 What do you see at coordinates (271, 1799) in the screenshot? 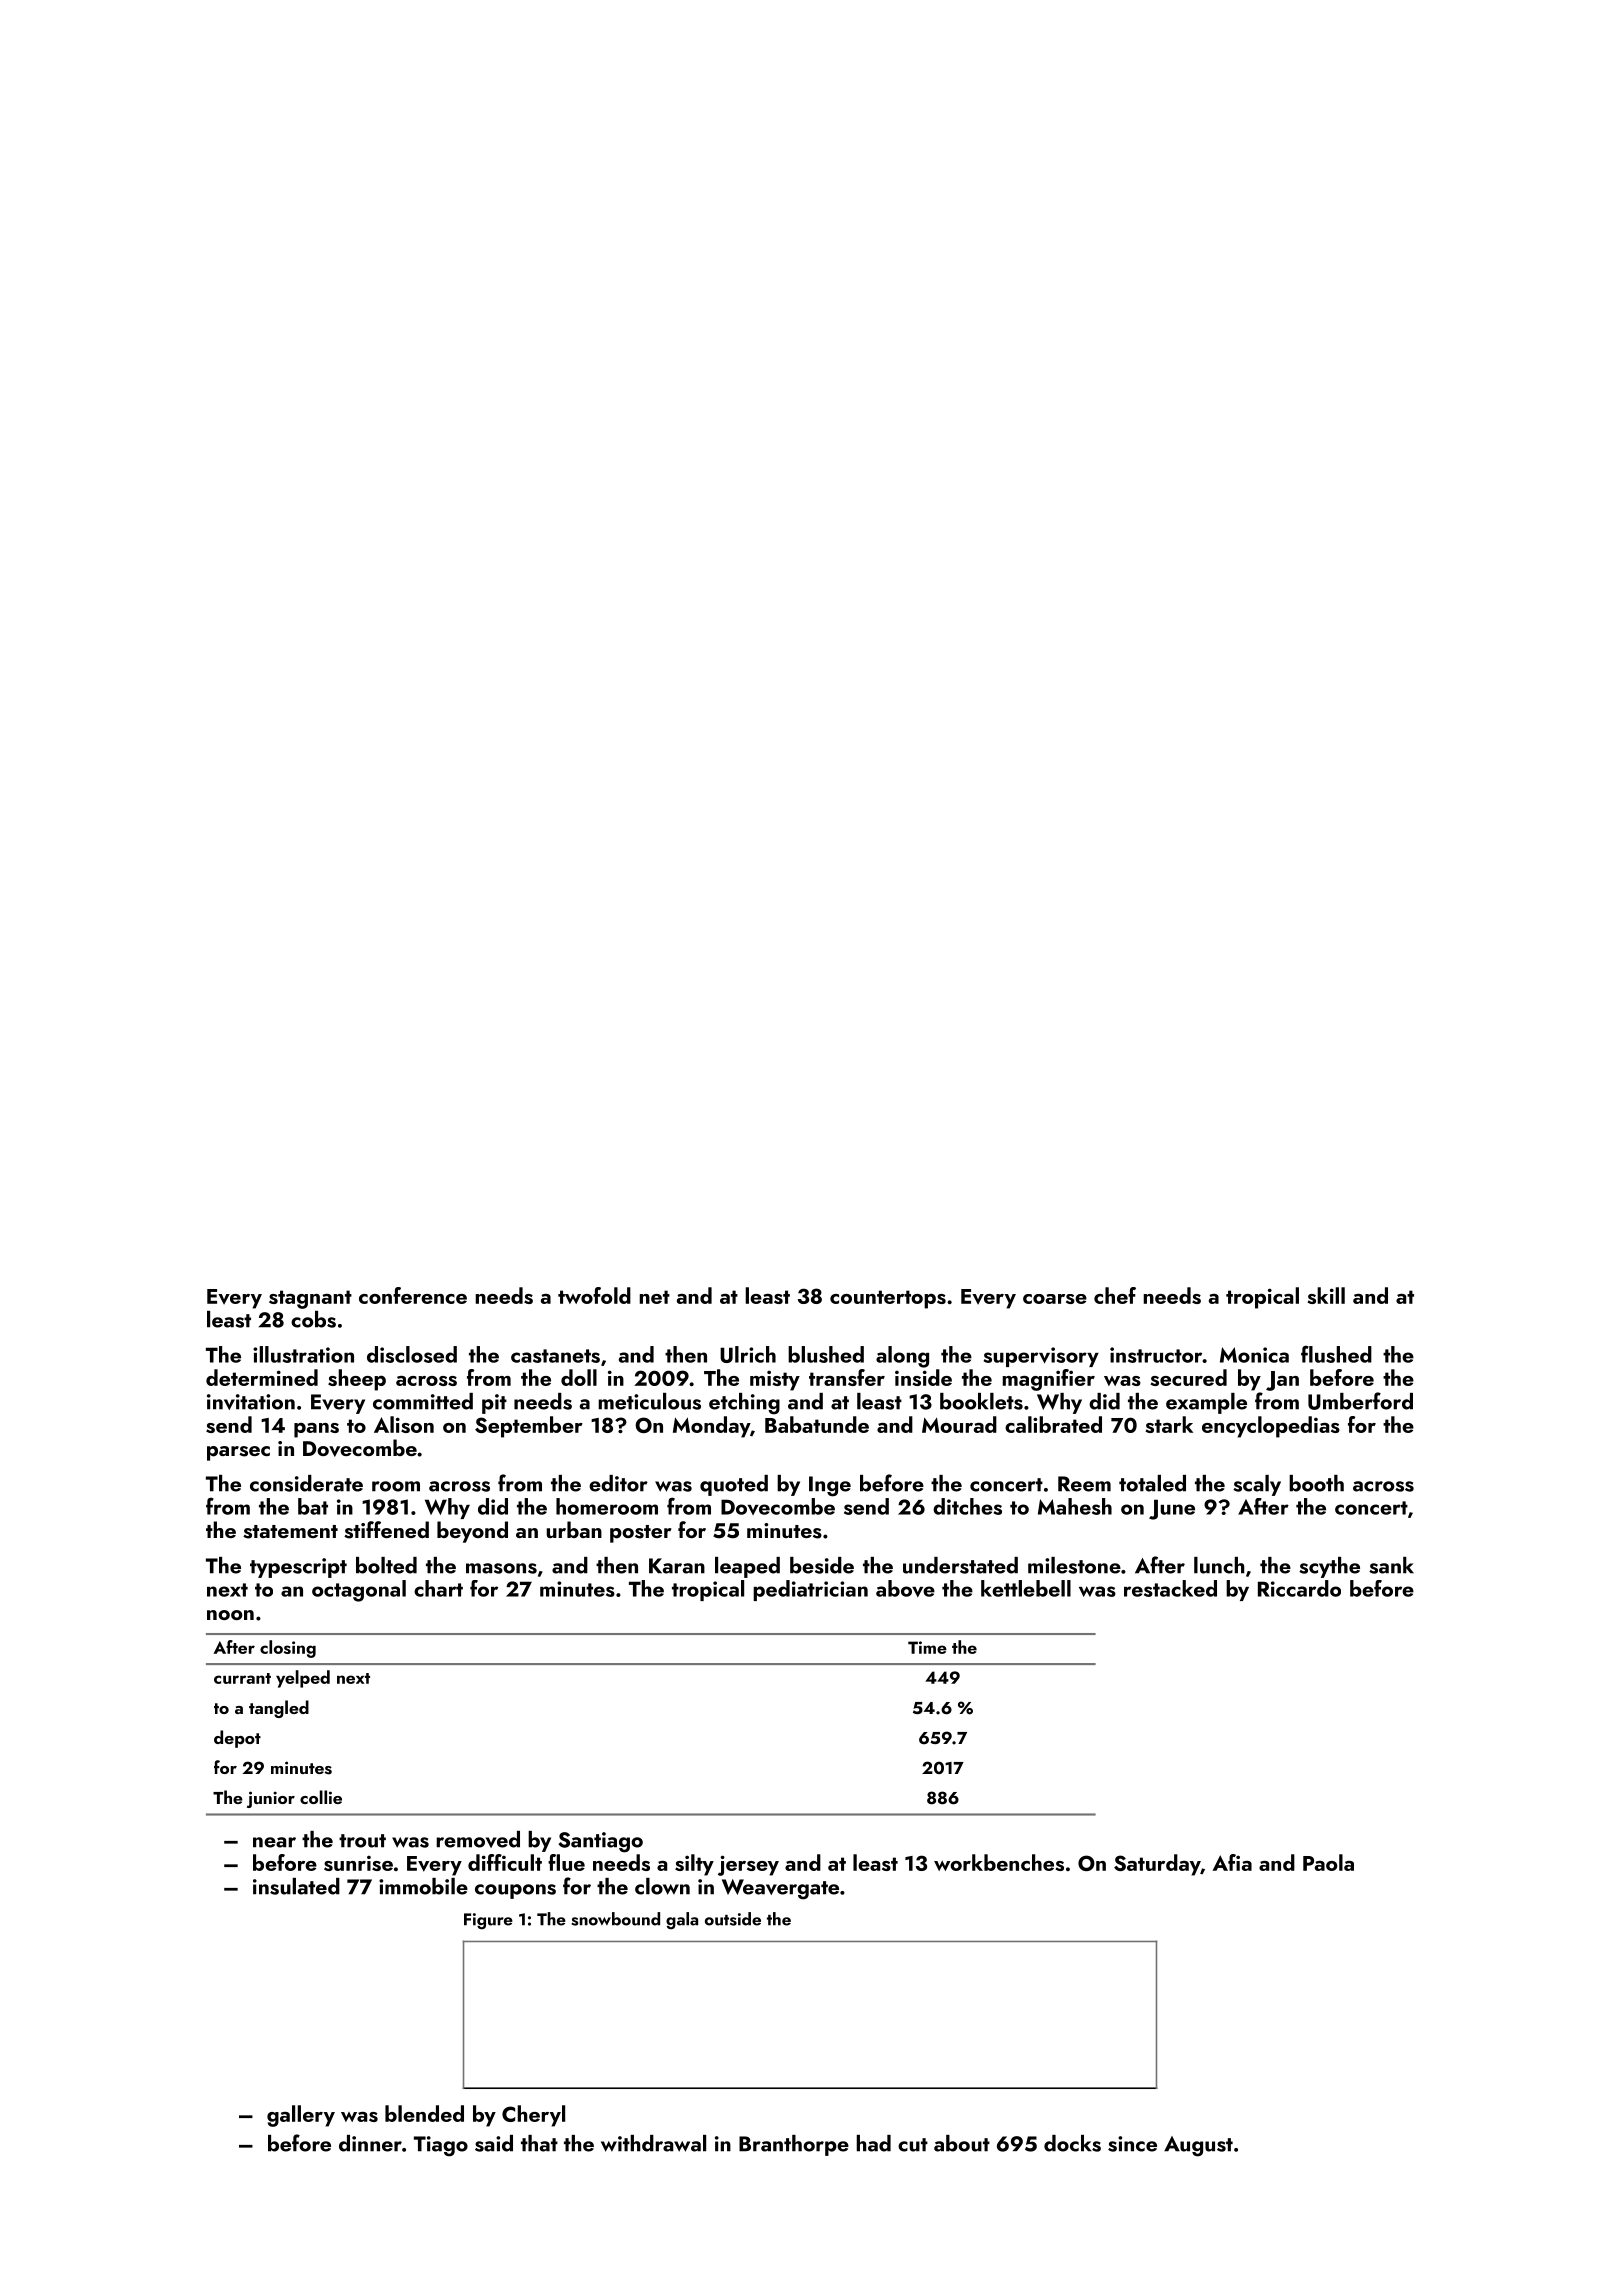
I see `junior` at bounding box center [271, 1799].
